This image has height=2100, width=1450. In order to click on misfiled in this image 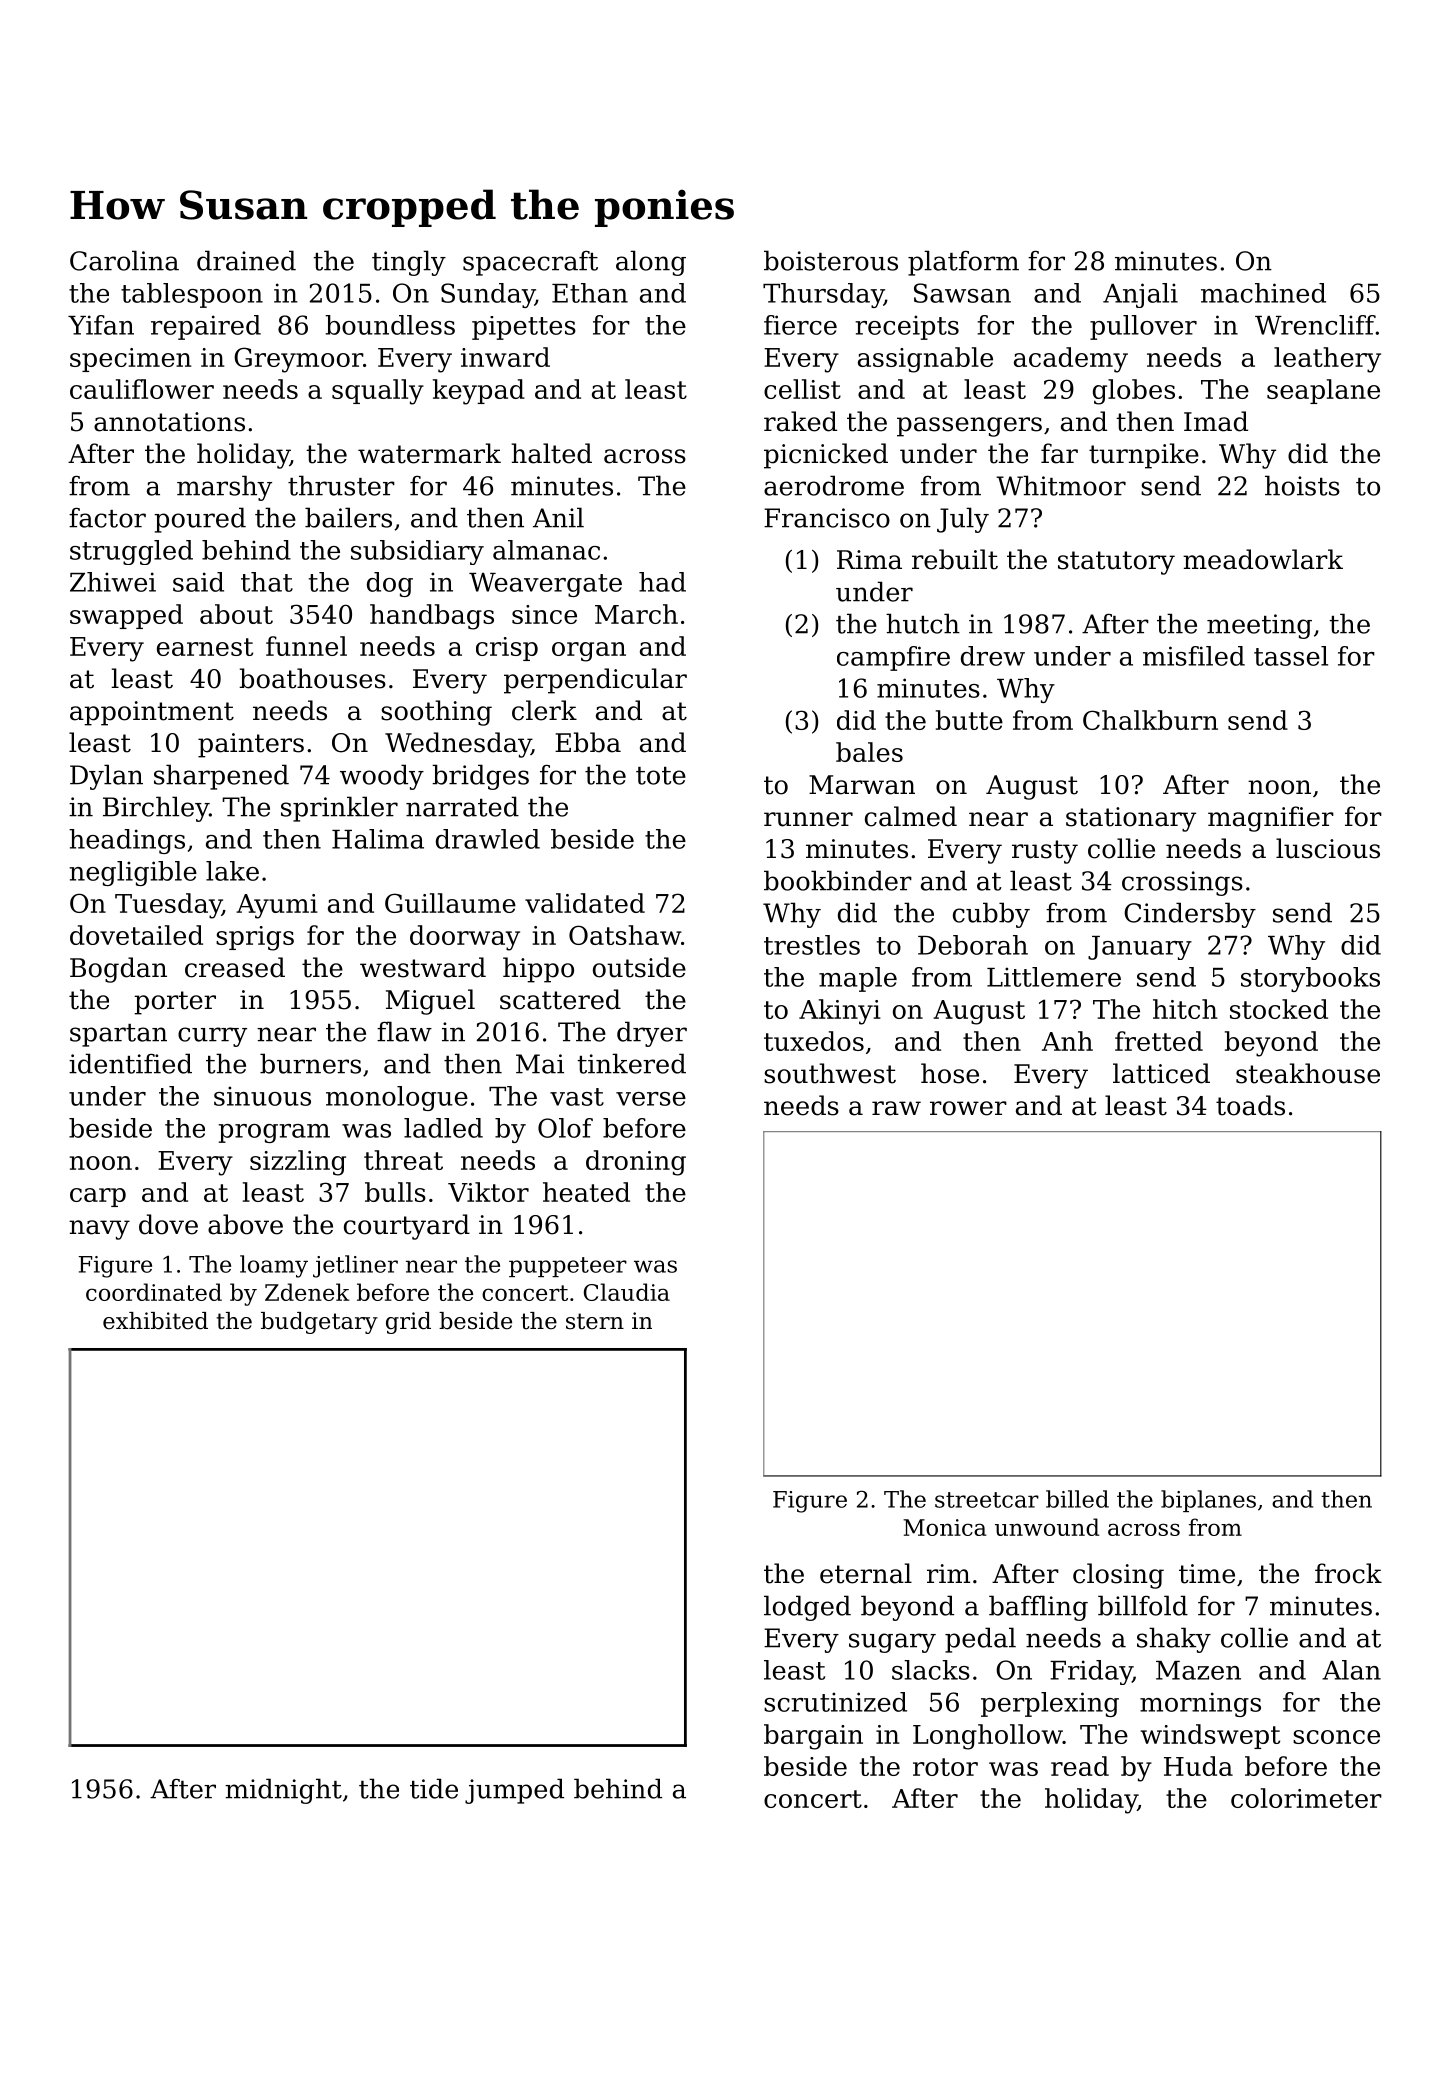, I will do `click(1194, 656)`.
